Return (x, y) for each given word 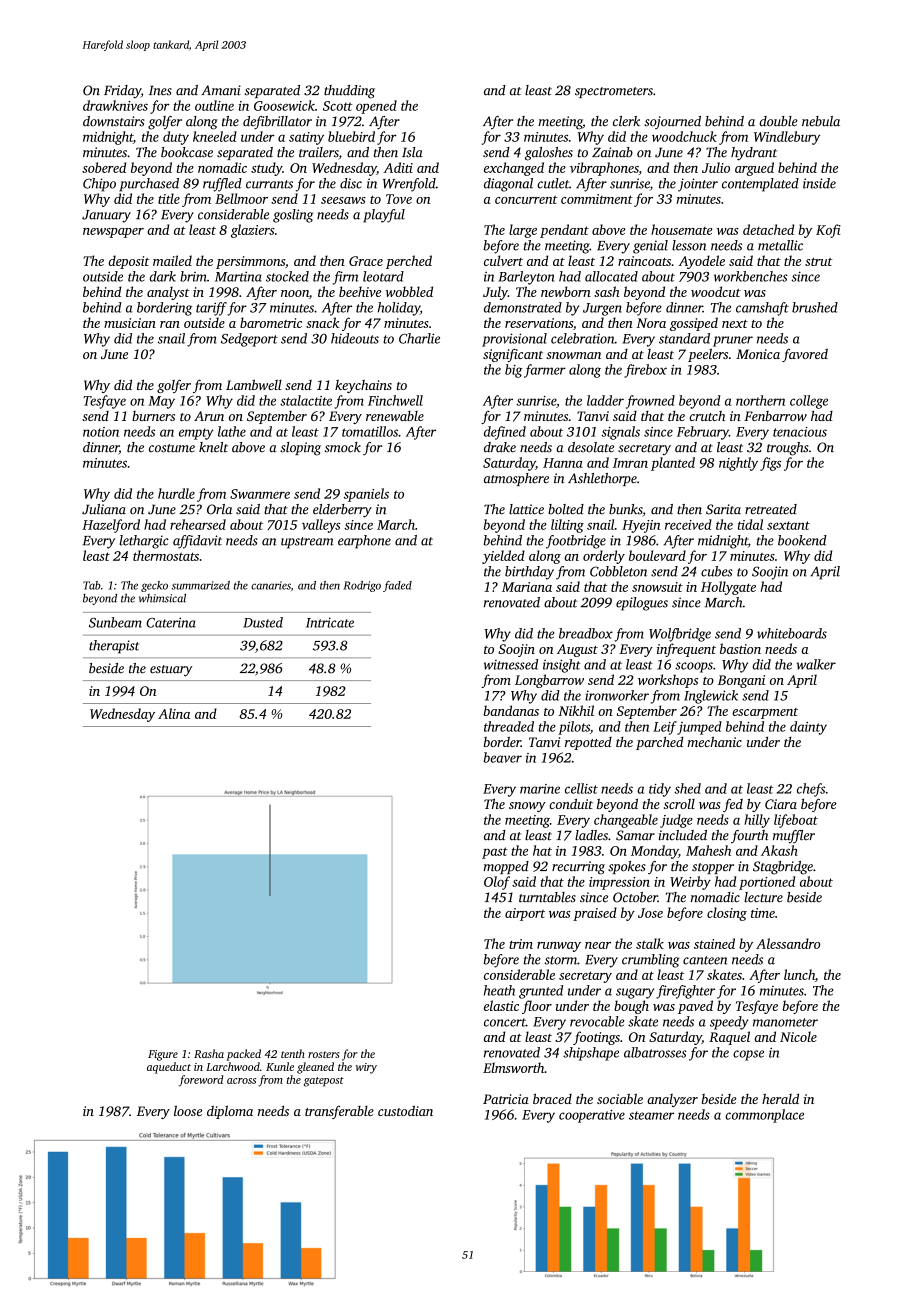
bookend (802, 540)
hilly (757, 821)
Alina (174, 713)
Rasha (209, 1053)
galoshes (549, 154)
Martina (238, 276)
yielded (503, 557)
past (495, 853)
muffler (794, 837)
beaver (502, 757)
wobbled (409, 291)
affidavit (197, 542)
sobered (104, 167)
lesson (689, 245)
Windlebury (787, 138)
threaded (509, 726)
